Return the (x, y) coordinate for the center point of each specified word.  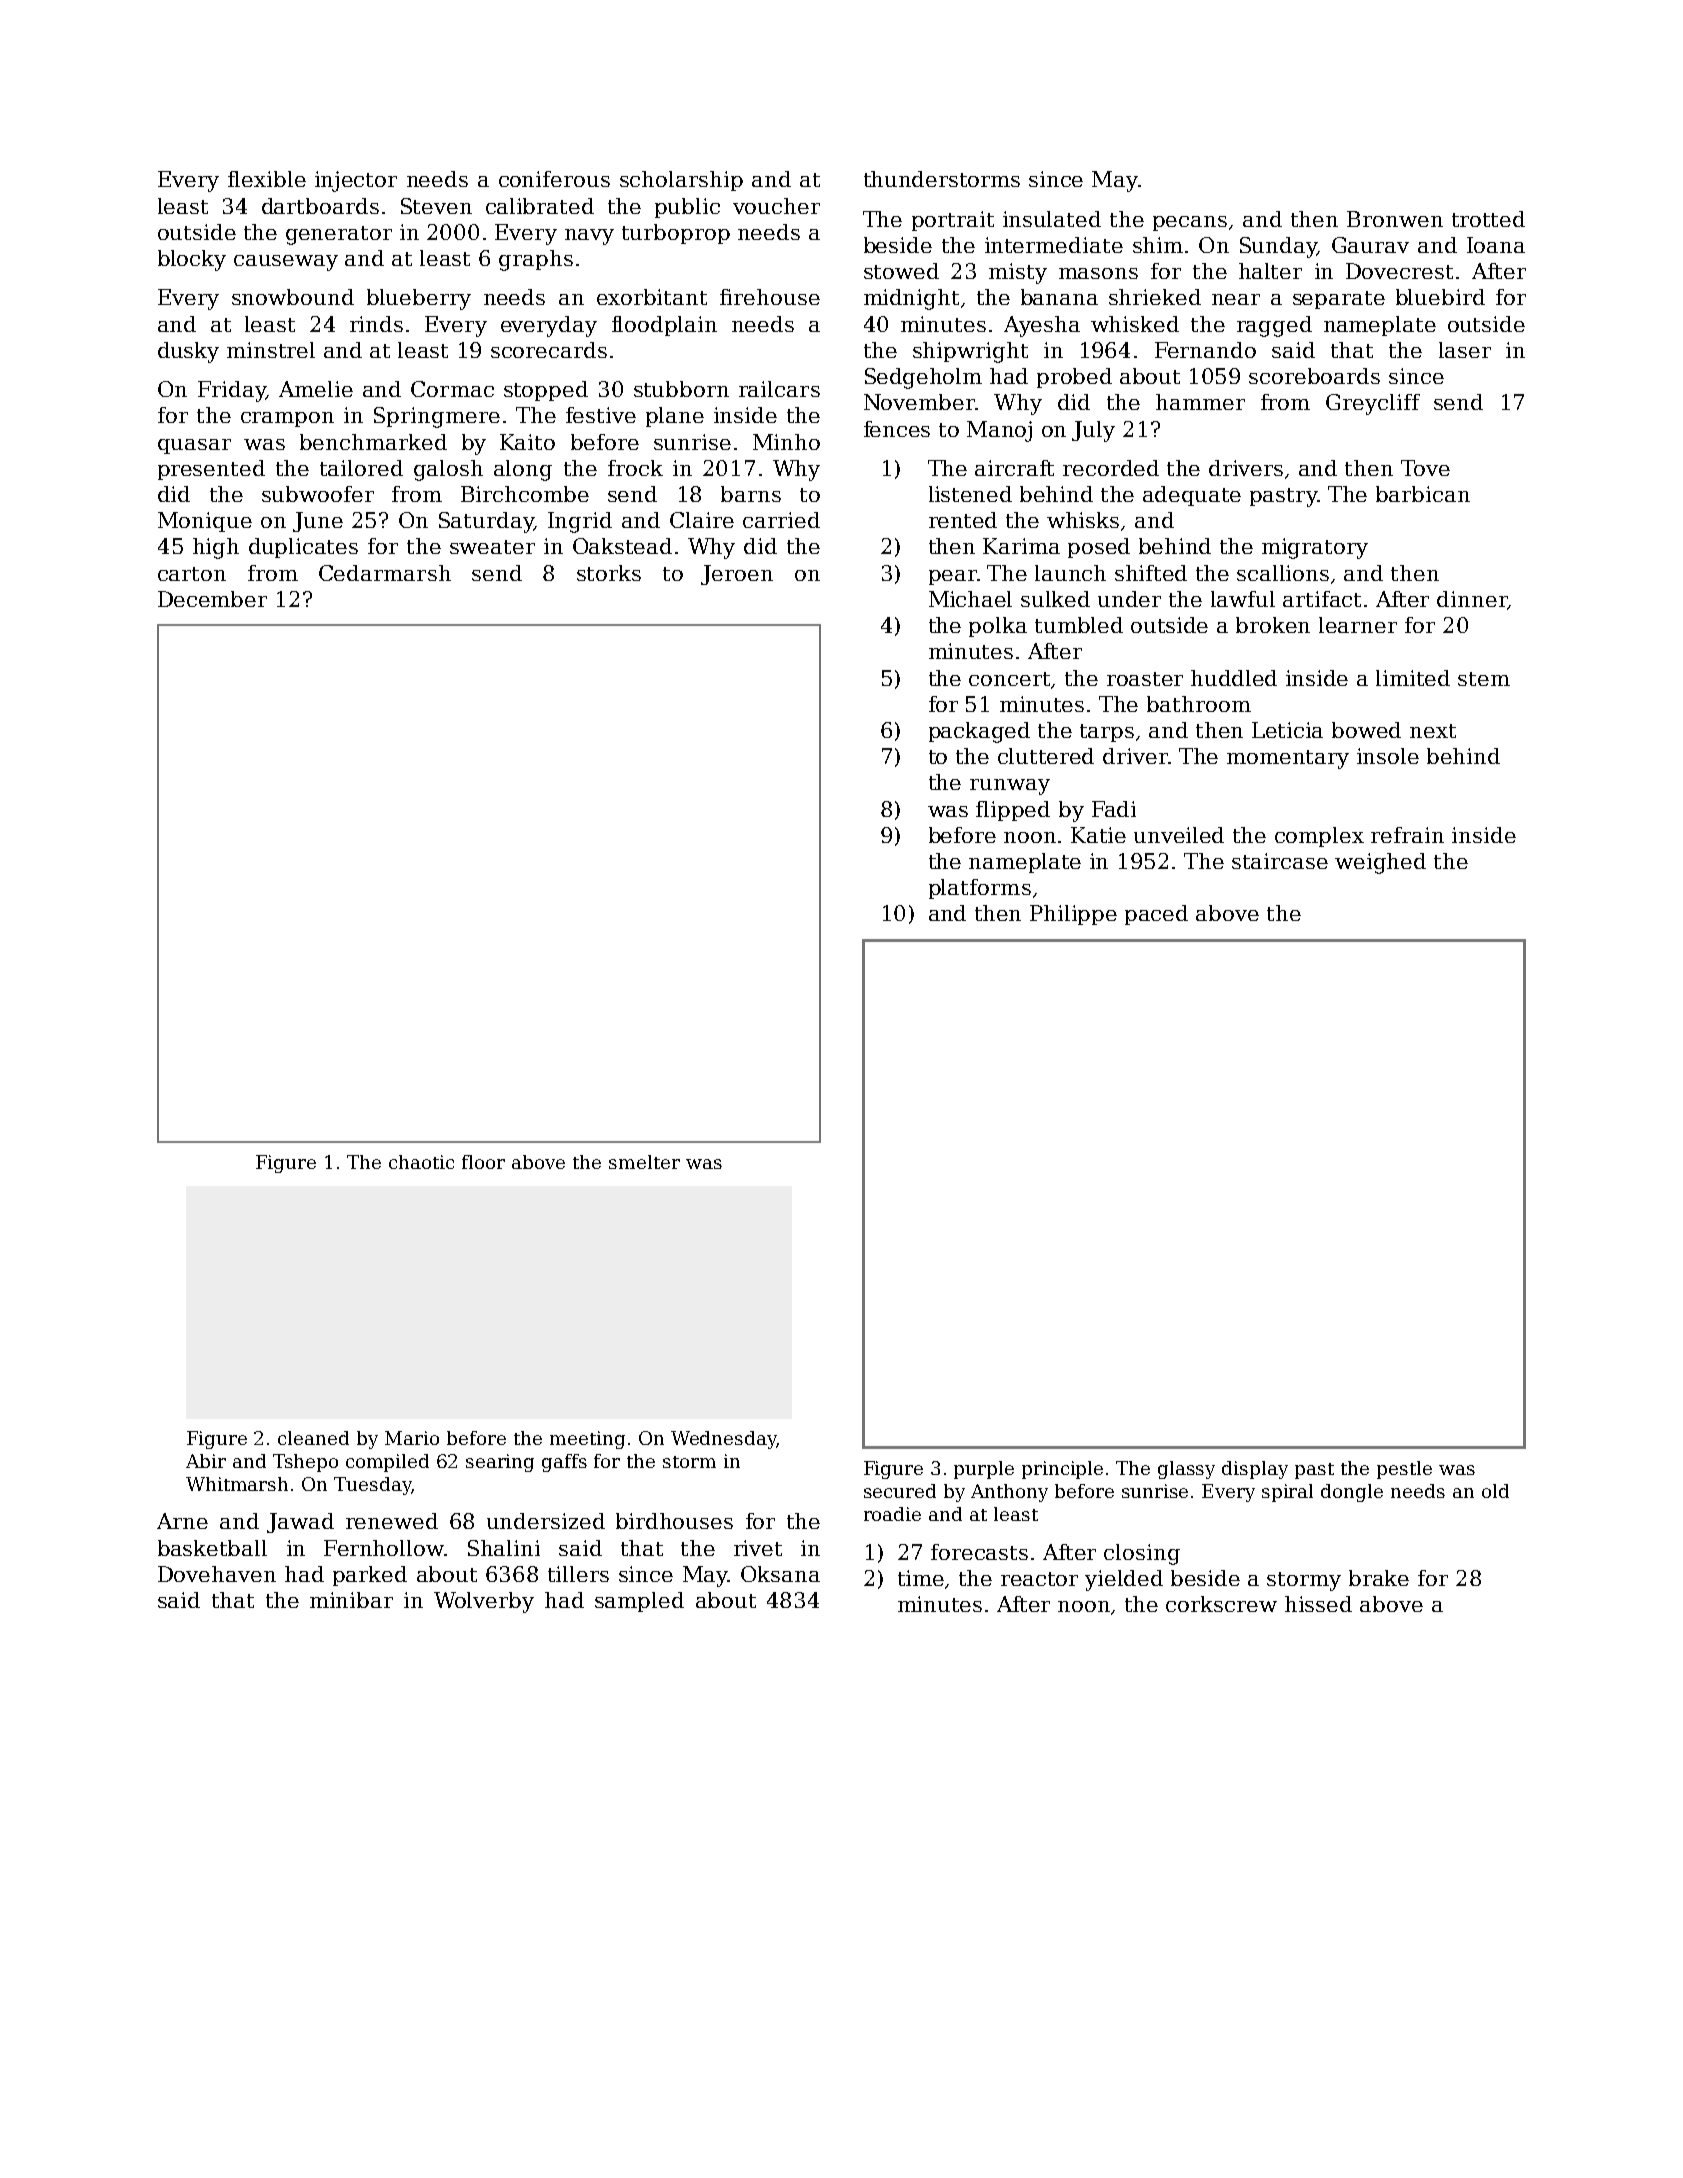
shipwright (970, 352)
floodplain (664, 326)
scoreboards (1314, 376)
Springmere (437, 417)
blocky (192, 260)
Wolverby (484, 1602)
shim (1158, 245)
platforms (980, 889)
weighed (1380, 863)
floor (483, 1162)
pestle (1404, 1470)
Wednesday (723, 1440)
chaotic (421, 1162)
